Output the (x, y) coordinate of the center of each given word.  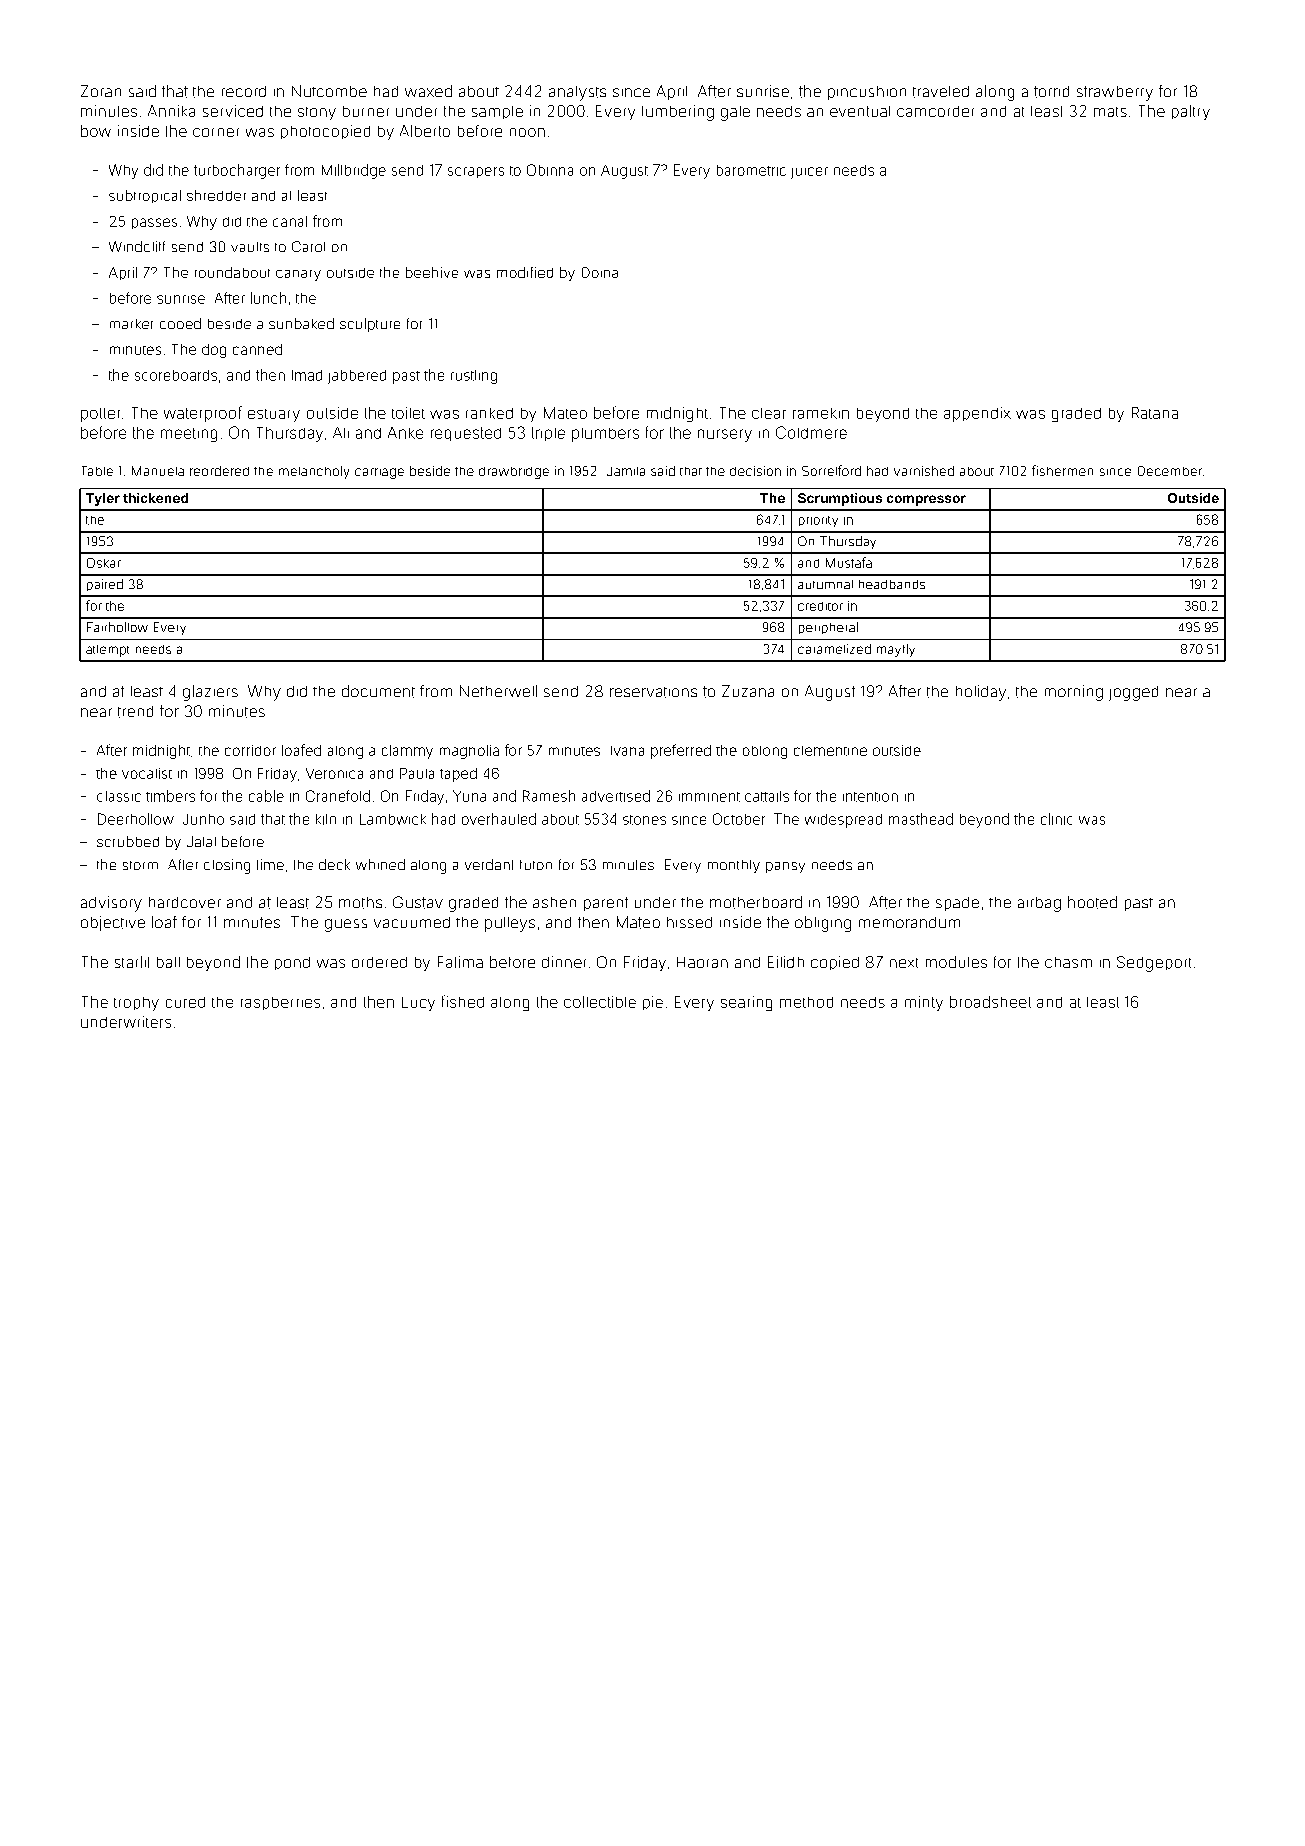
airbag (1039, 904)
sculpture (370, 325)
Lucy (418, 1004)
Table (97, 471)
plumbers (605, 435)
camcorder (935, 111)
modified (525, 272)
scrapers (476, 172)
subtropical (145, 196)
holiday (981, 693)
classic (119, 796)
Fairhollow (117, 627)
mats (1110, 112)
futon (536, 865)
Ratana (1155, 413)
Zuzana (748, 691)
